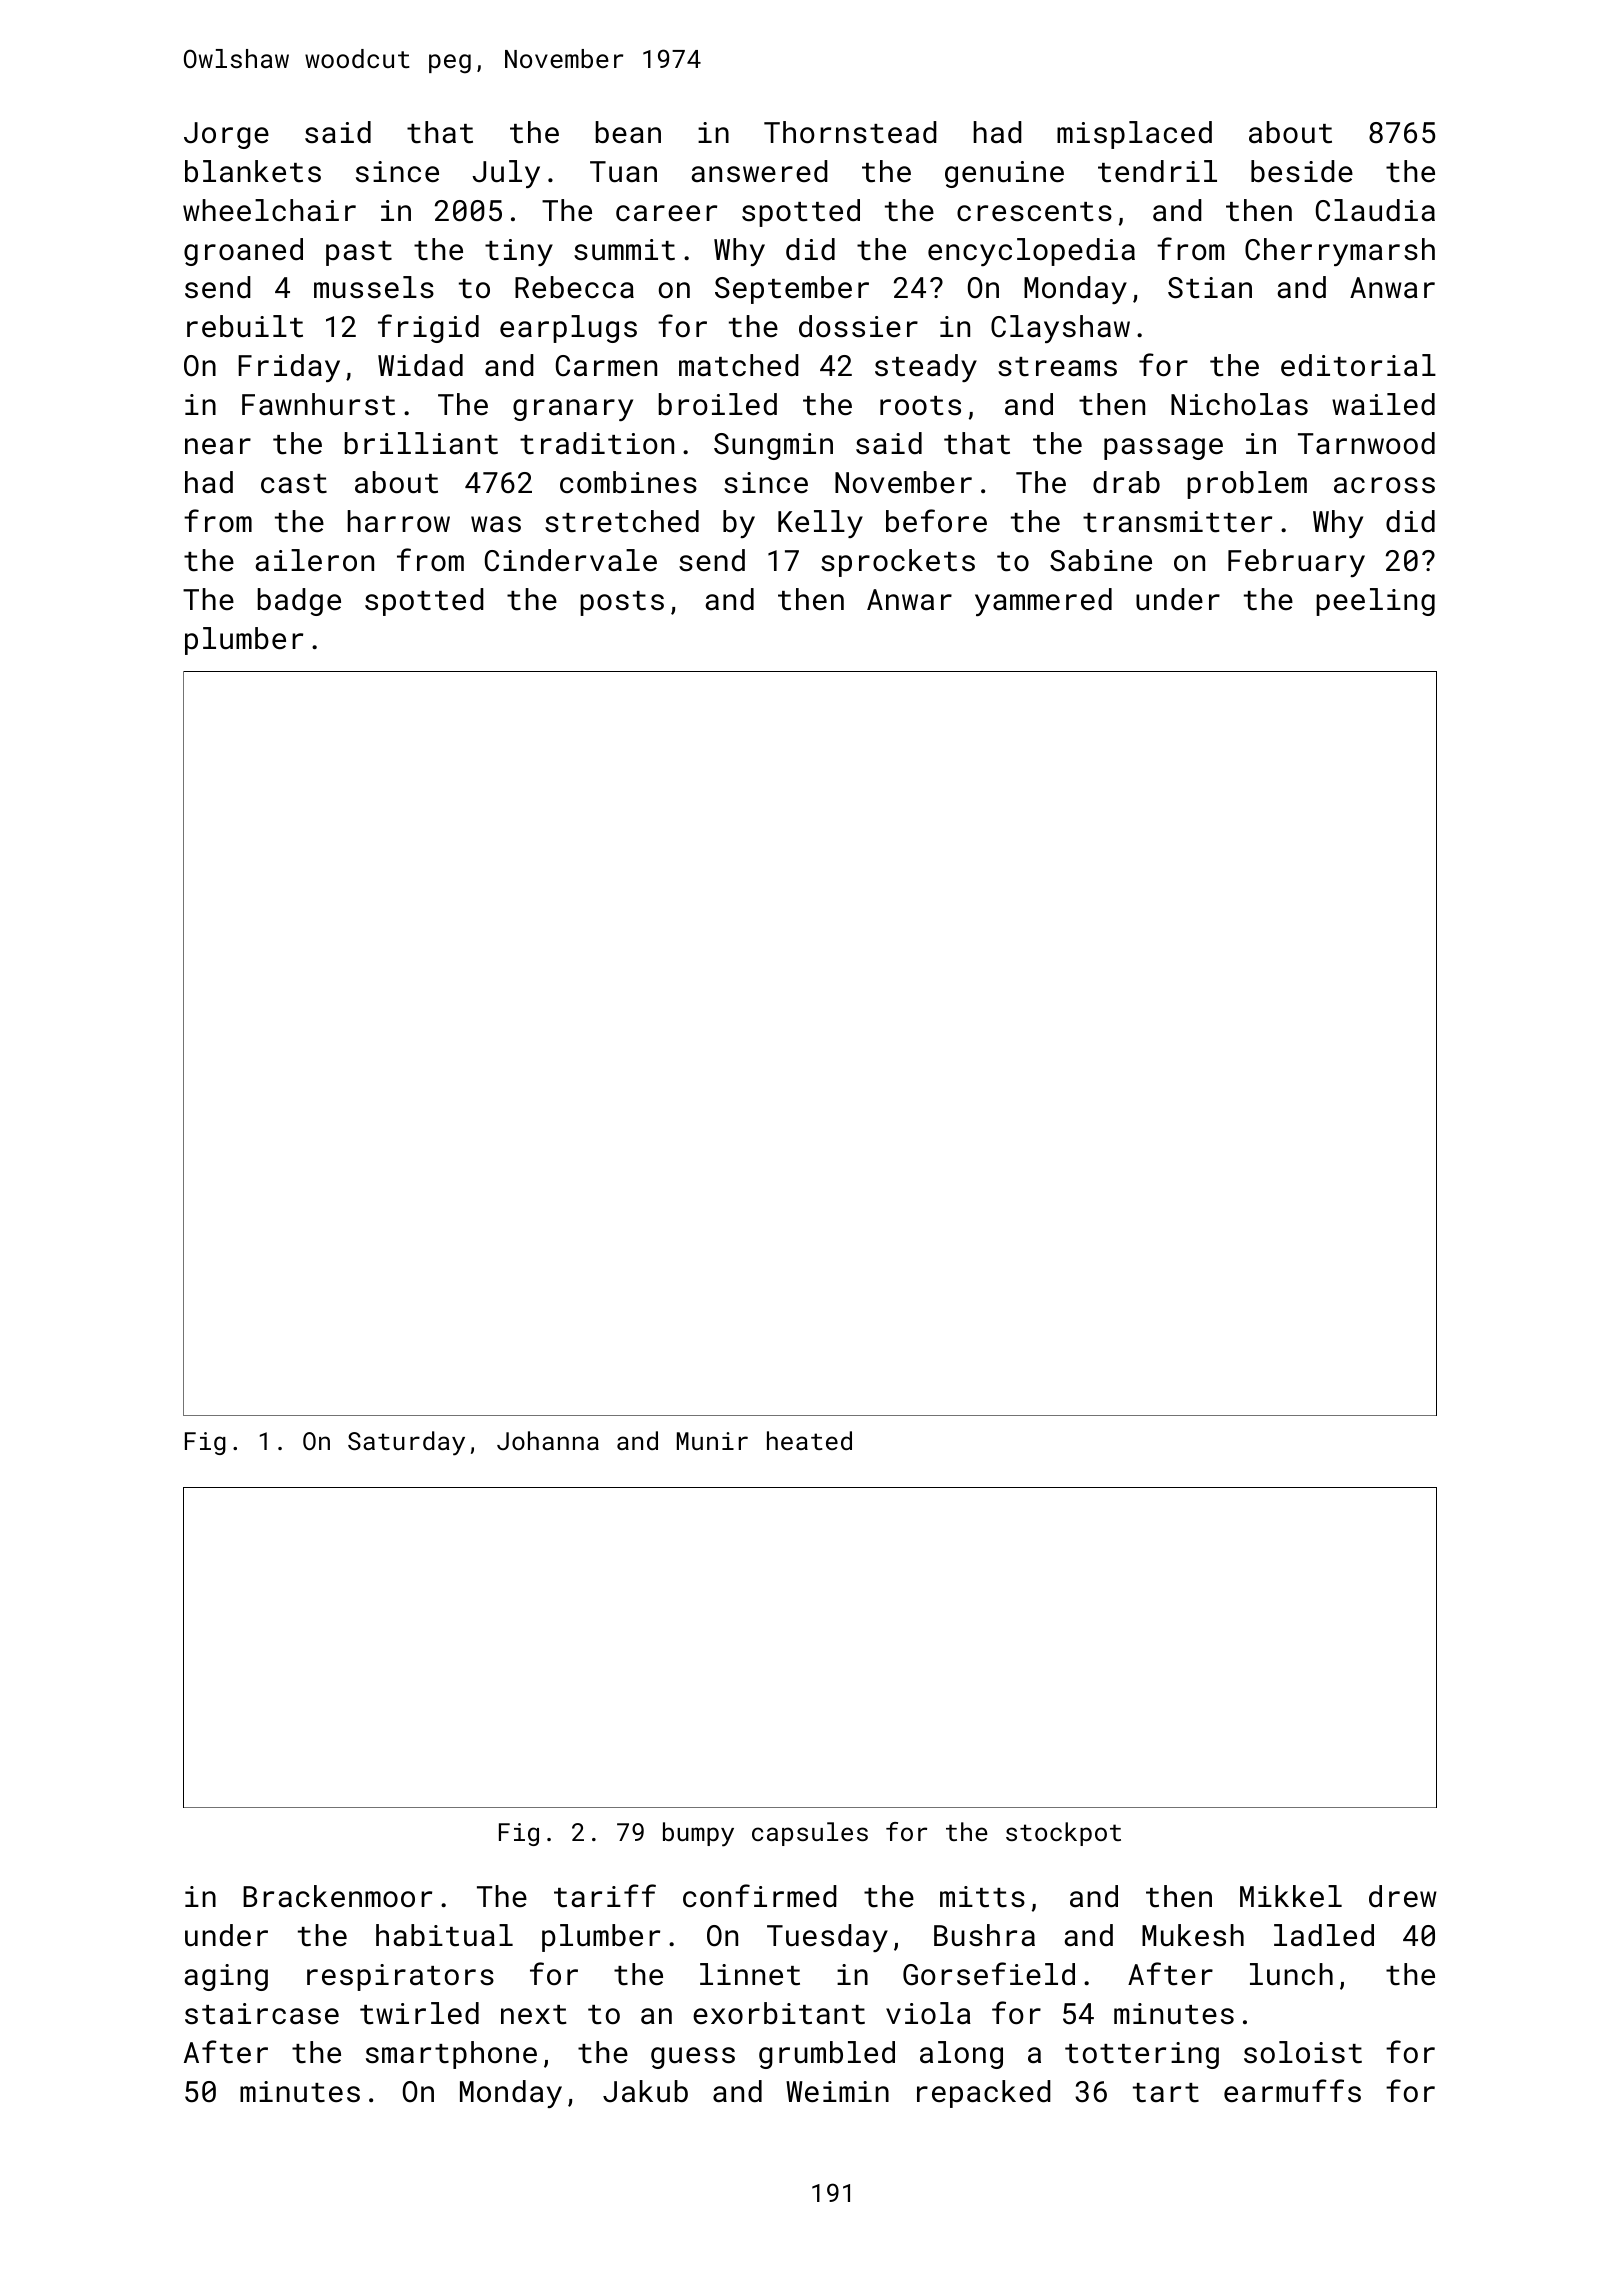 This page has height=2292, width=1620. What do you see at coordinates (226, 1977) in the page?
I see `aging` at bounding box center [226, 1977].
